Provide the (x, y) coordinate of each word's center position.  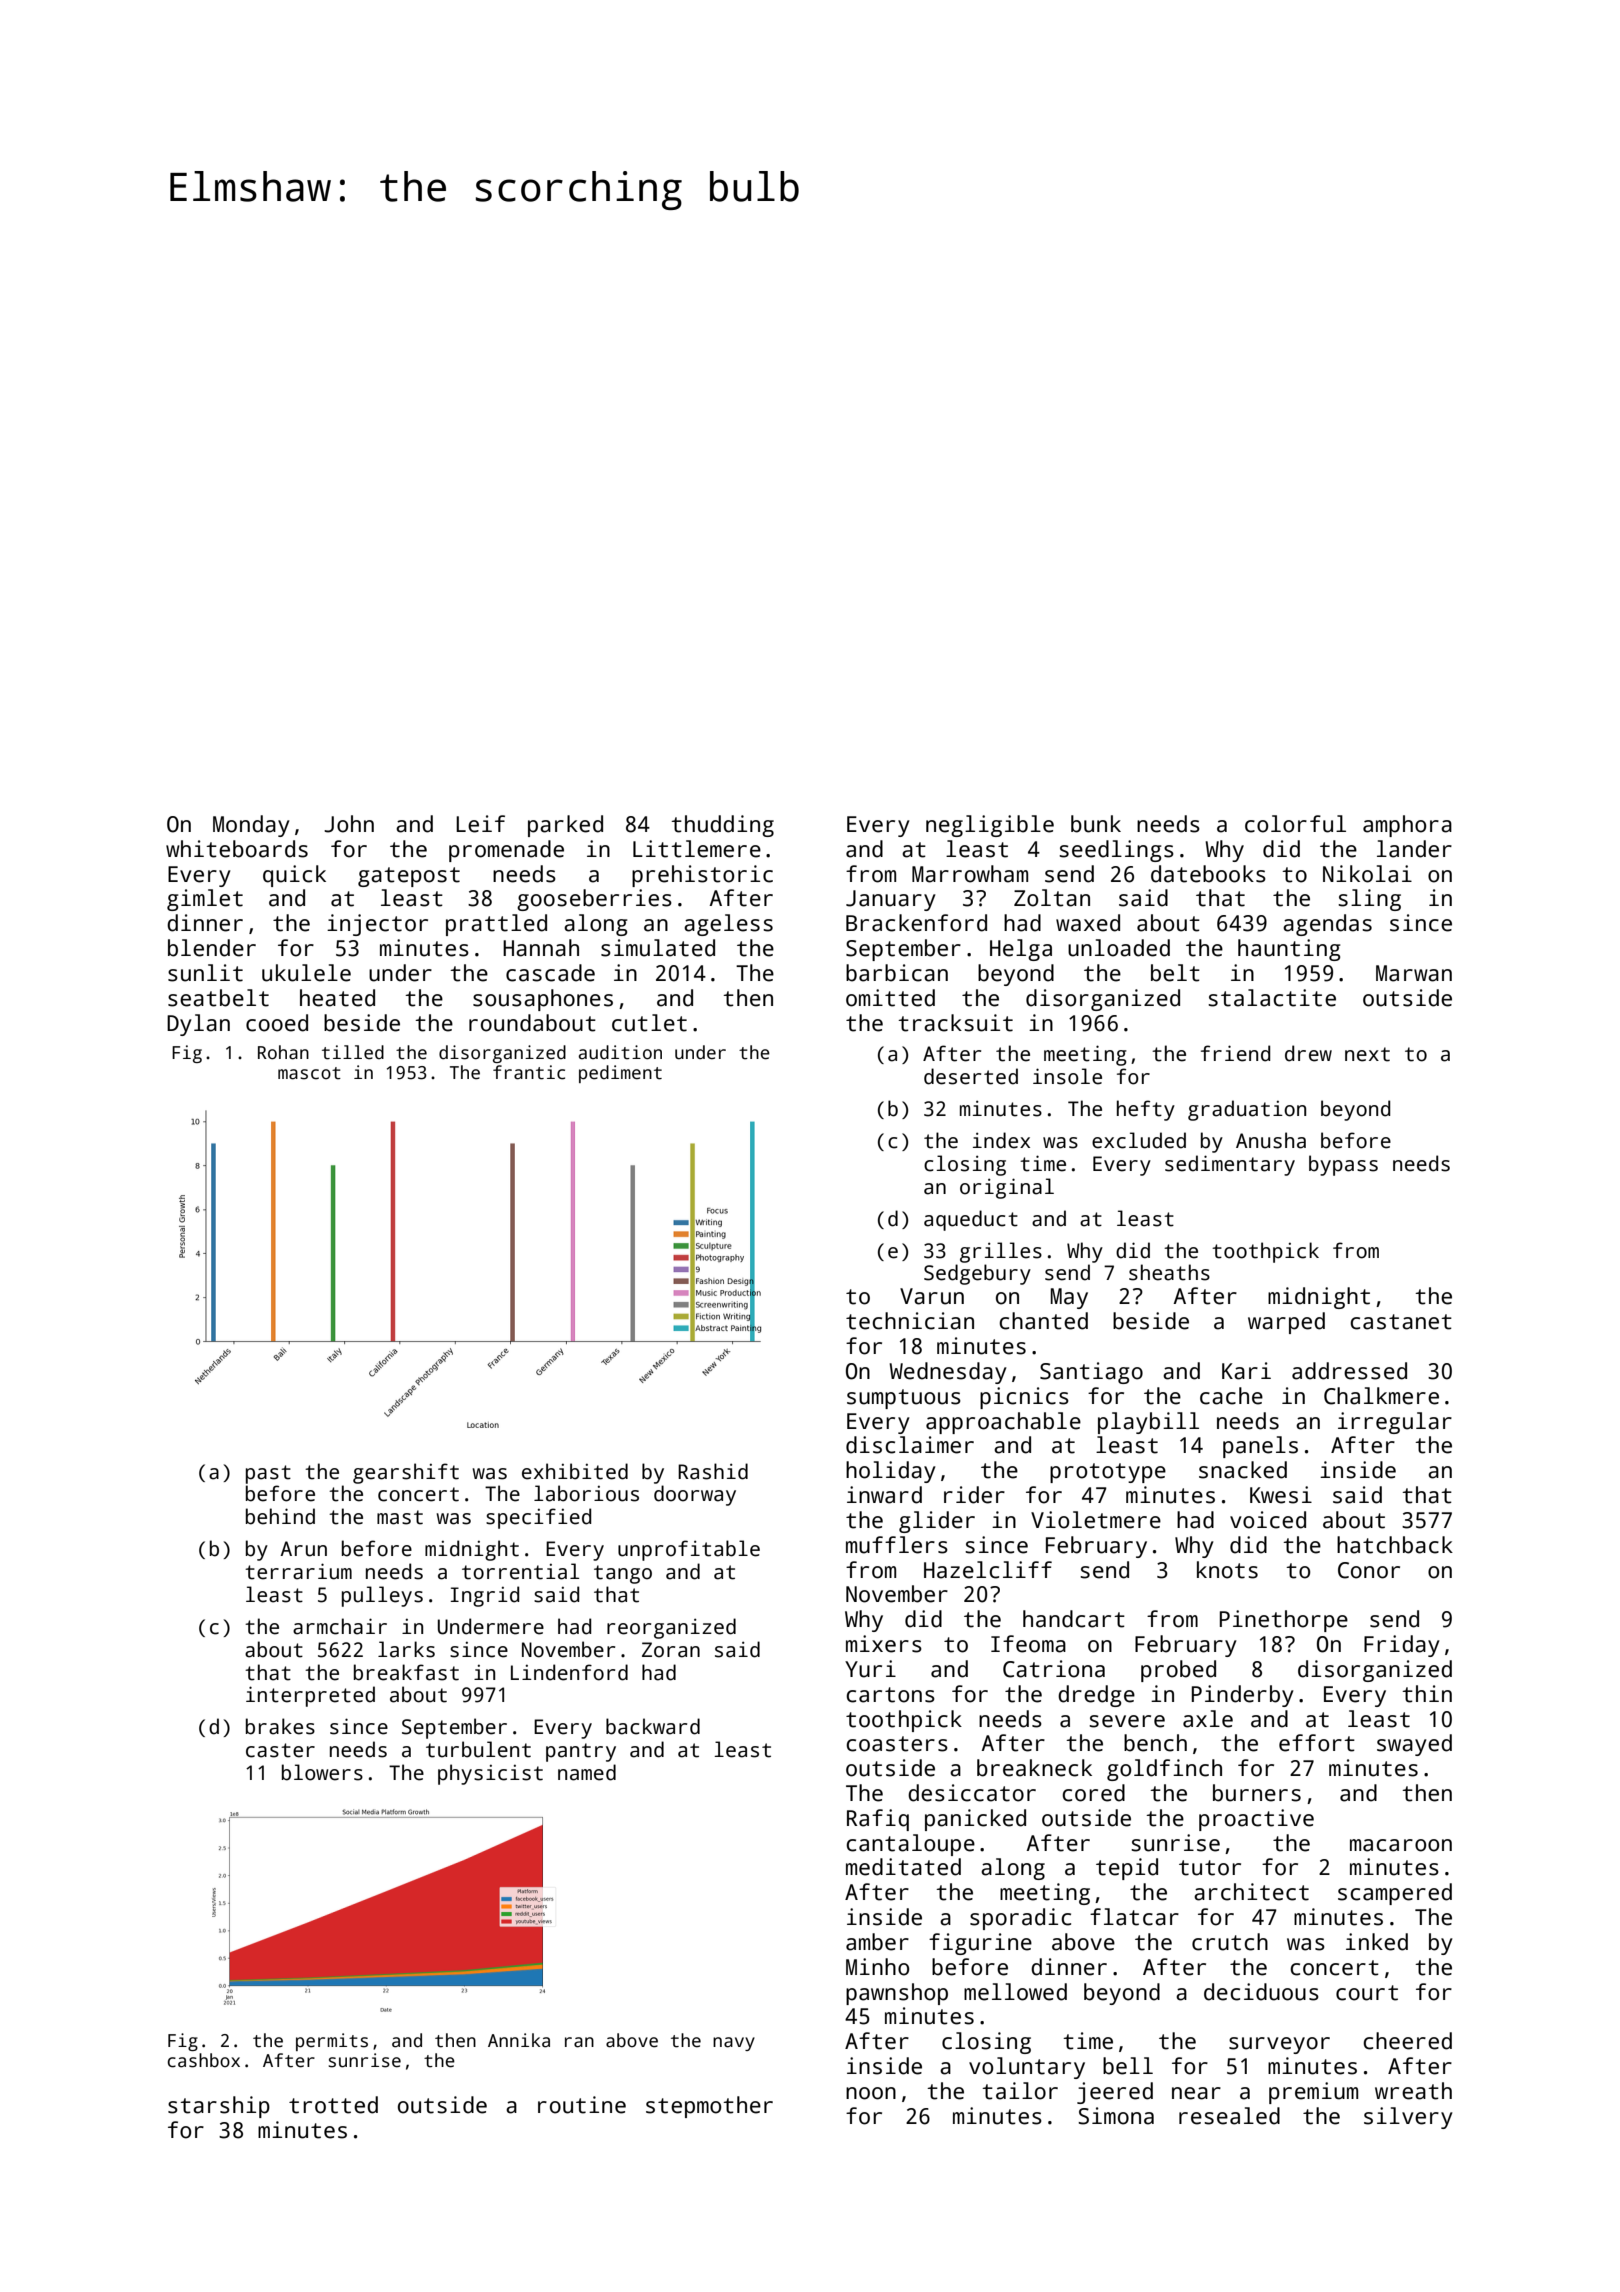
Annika (519, 2040)
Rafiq (878, 1820)
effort (1317, 1743)
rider (974, 1495)
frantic (529, 1072)
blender (212, 948)
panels (1260, 1447)
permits (332, 2042)
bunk (1096, 824)
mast (400, 1517)
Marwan (1414, 973)
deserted (971, 1076)
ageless (728, 925)
